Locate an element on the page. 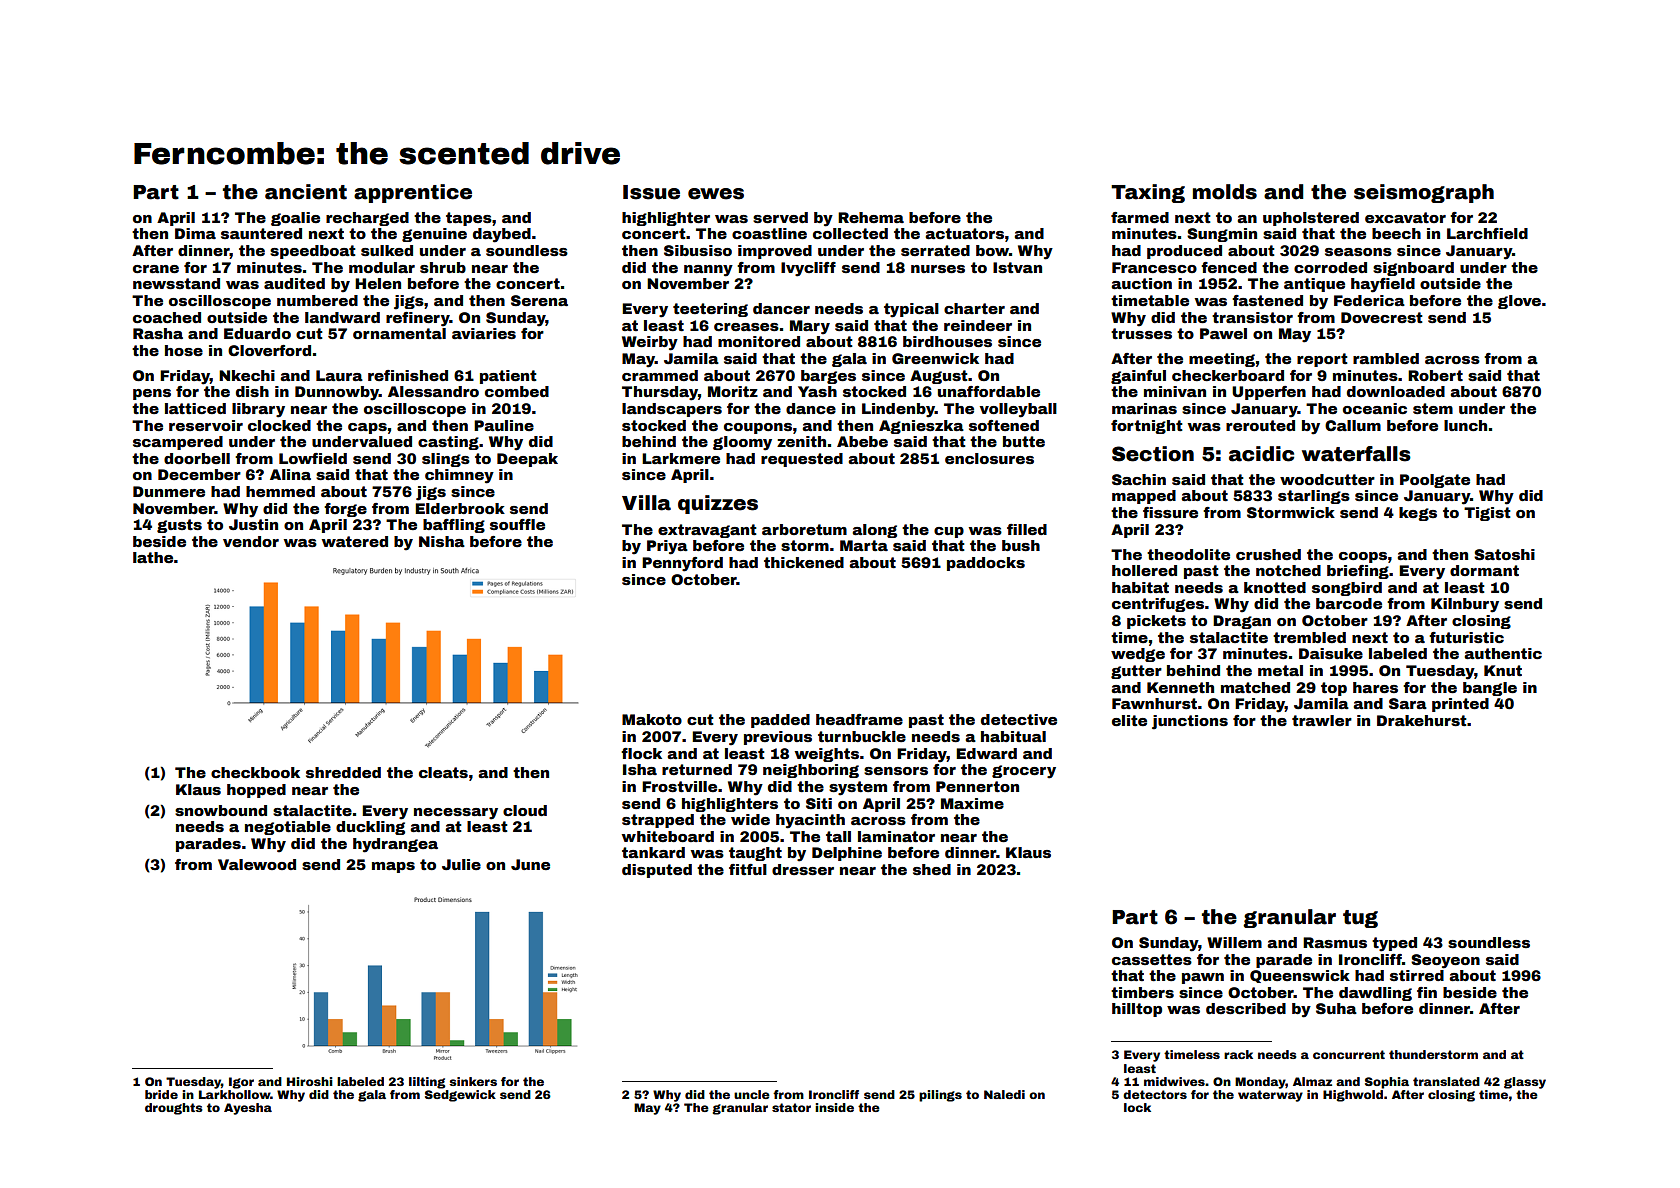 The width and height of the document is (1680, 1188). Issue is located at coordinates (651, 192).
